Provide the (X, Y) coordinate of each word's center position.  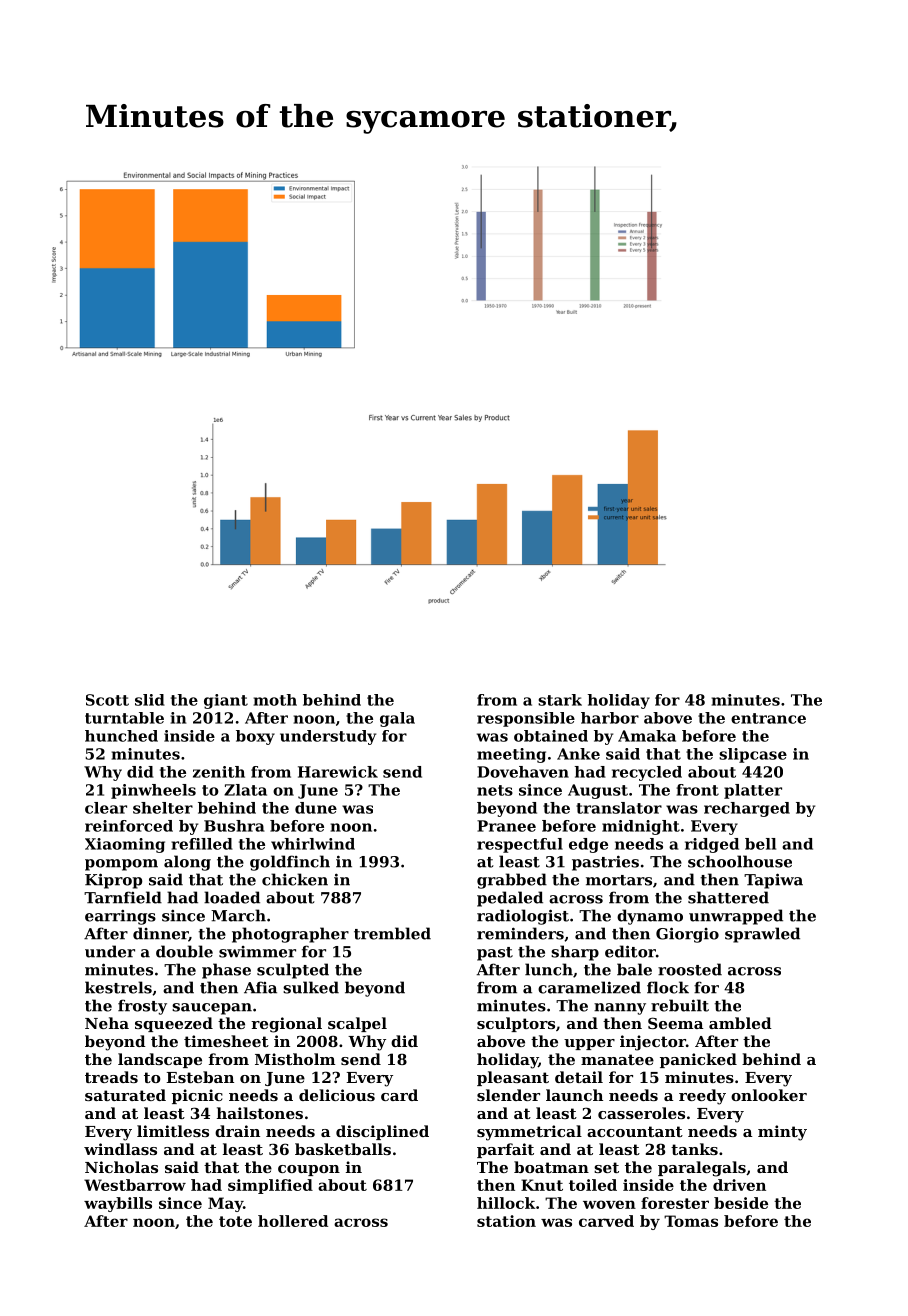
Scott (107, 700)
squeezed (174, 1024)
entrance (768, 718)
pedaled (510, 899)
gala (397, 719)
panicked (698, 1060)
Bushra (234, 826)
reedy (702, 1097)
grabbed (512, 881)
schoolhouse (740, 861)
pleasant (513, 1078)
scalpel (357, 1024)
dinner (161, 934)
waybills (118, 1204)
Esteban (200, 1077)
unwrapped (736, 917)
